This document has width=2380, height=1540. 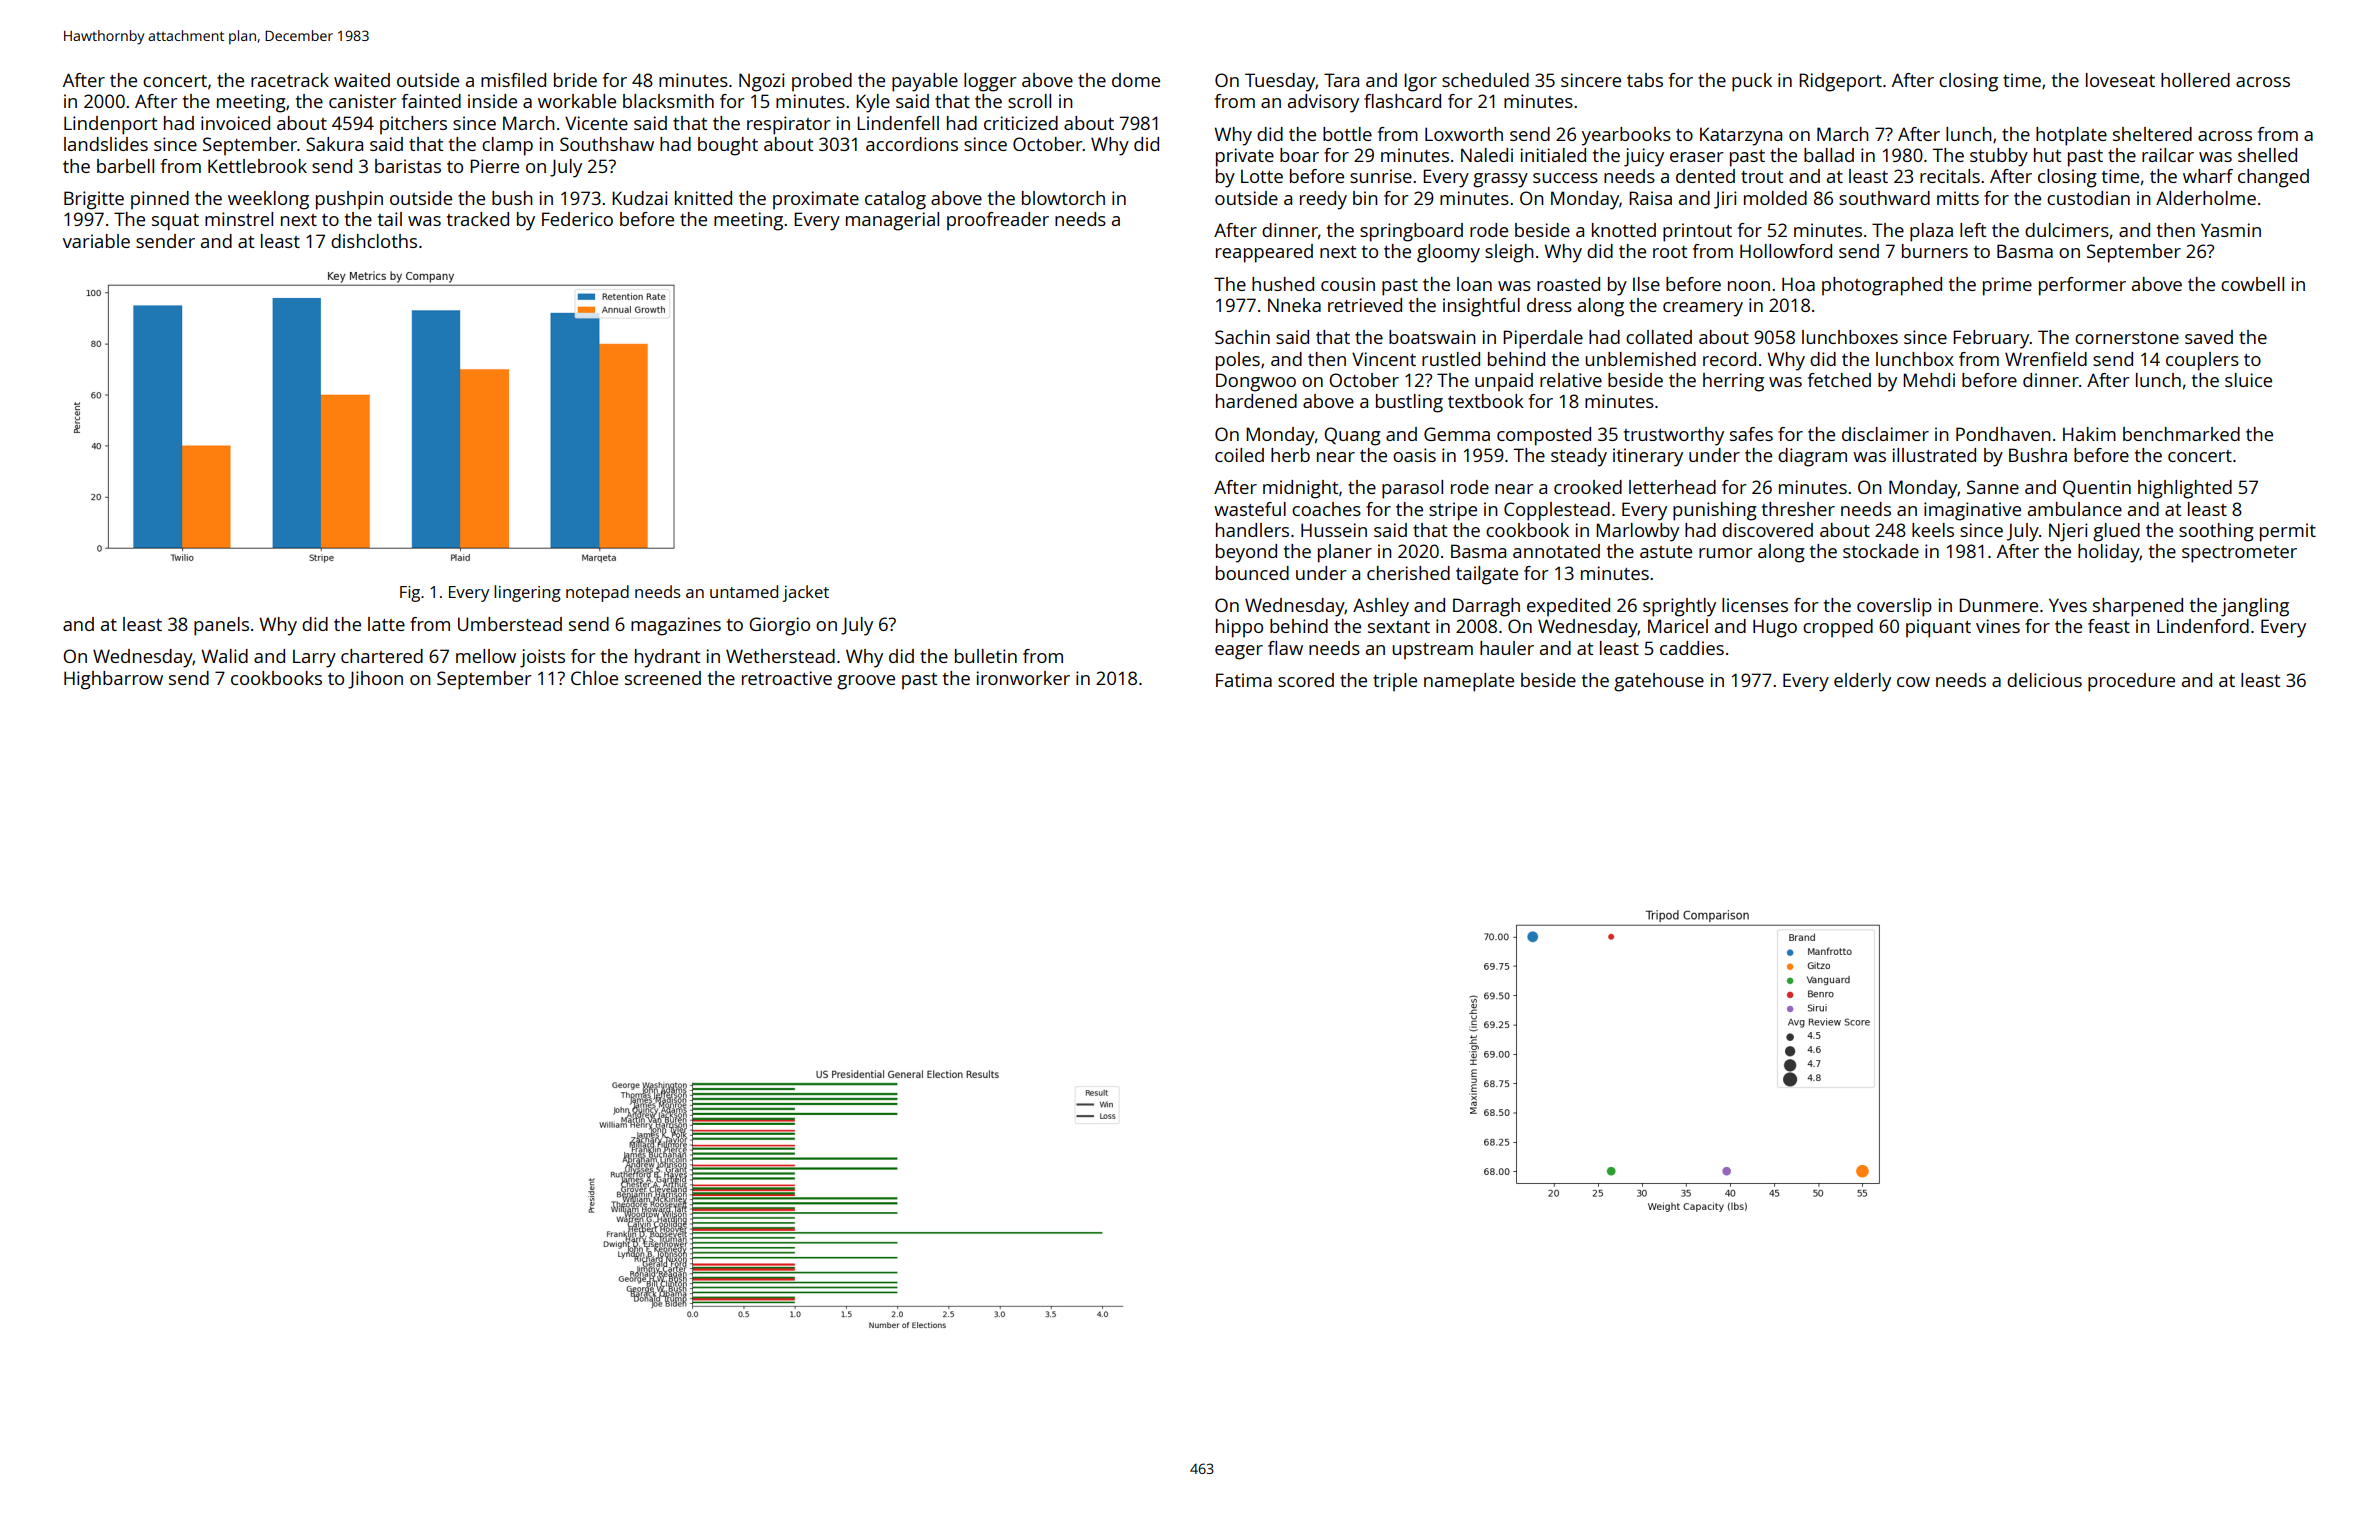 What do you see at coordinates (762, 82) in the document?
I see `Ngozi` at bounding box center [762, 82].
